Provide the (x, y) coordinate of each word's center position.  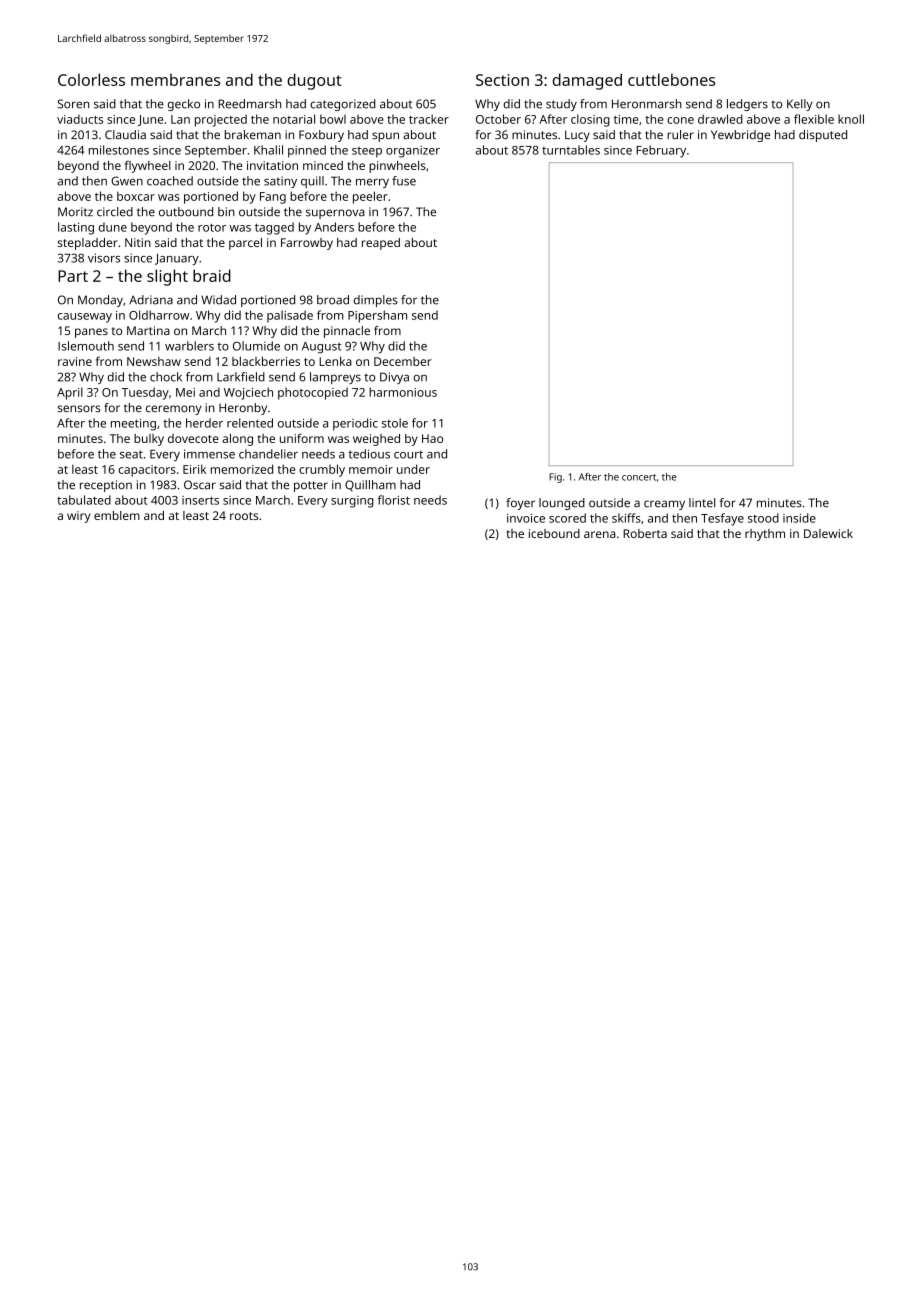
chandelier (268, 454)
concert (639, 477)
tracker (429, 119)
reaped (381, 244)
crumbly (322, 470)
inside (799, 518)
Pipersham (377, 316)
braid (212, 275)
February (661, 151)
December (403, 361)
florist (394, 500)
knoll (851, 119)
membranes (175, 79)
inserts (200, 500)
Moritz (75, 212)
